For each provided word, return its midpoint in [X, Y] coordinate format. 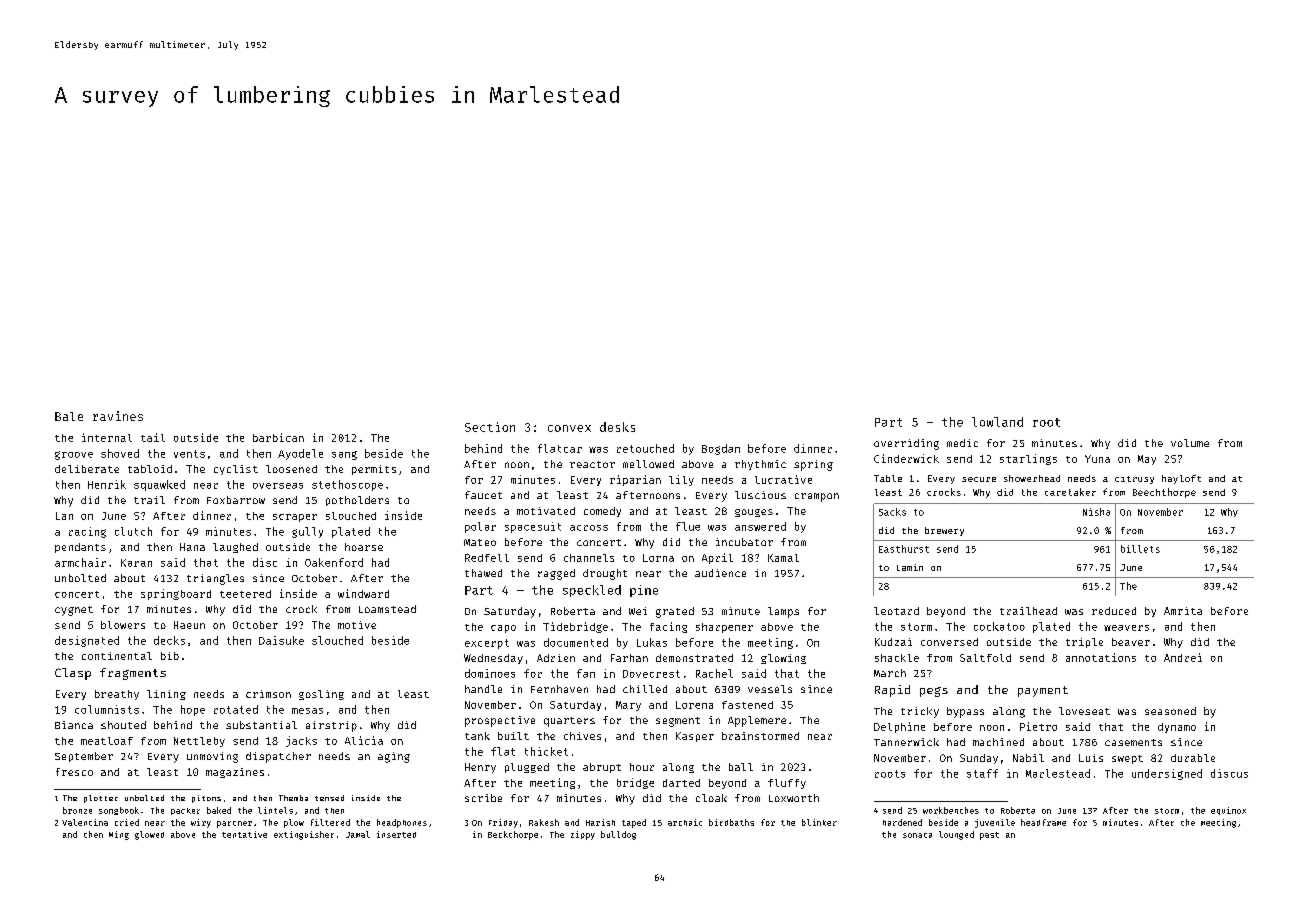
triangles [215, 579]
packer [185, 811]
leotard [896, 611]
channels [589, 558]
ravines [118, 416]
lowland [997, 422]
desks [617, 427]
